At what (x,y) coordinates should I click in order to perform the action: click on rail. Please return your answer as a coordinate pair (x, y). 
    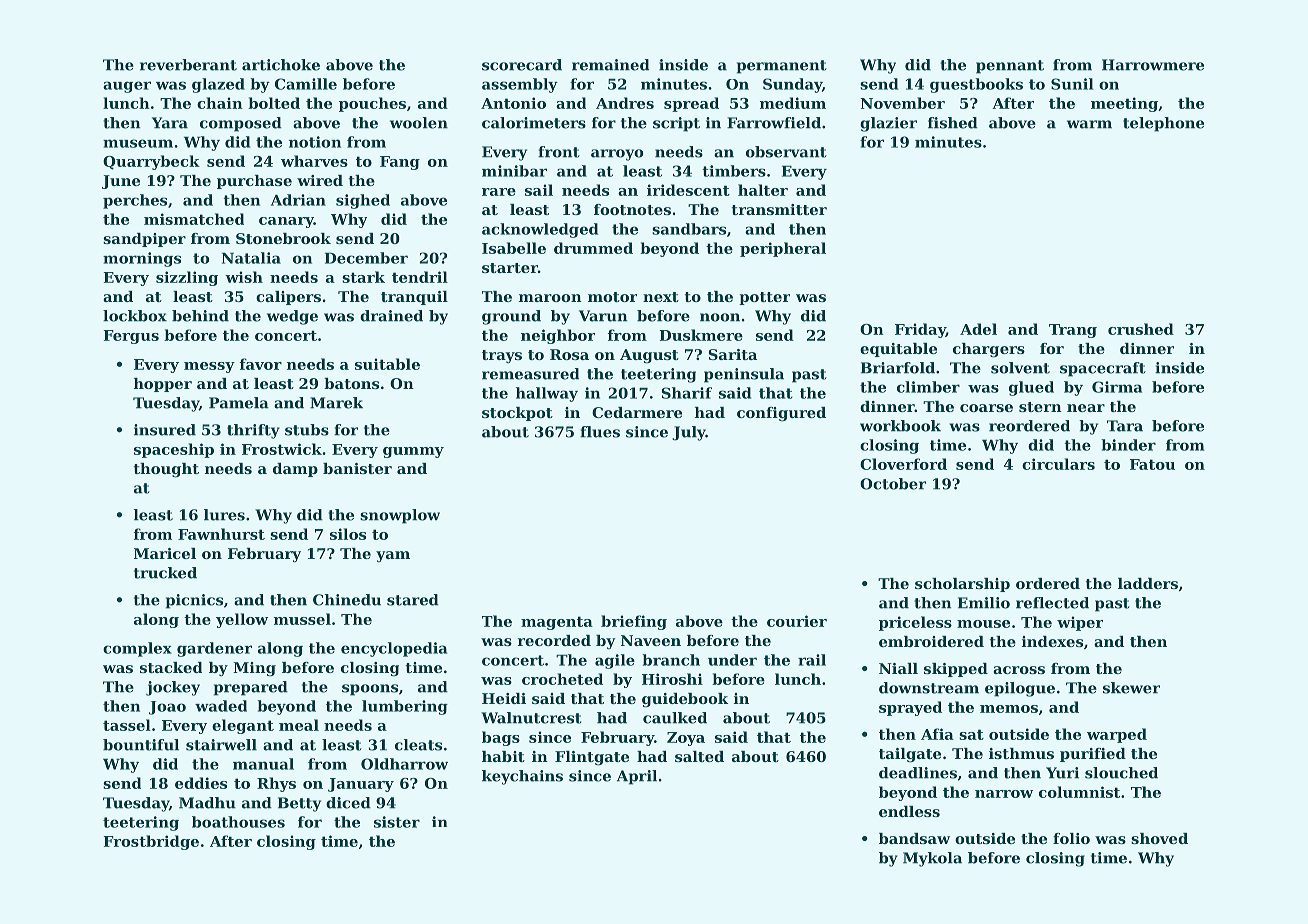
    Looking at the image, I should click on (812, 660).
